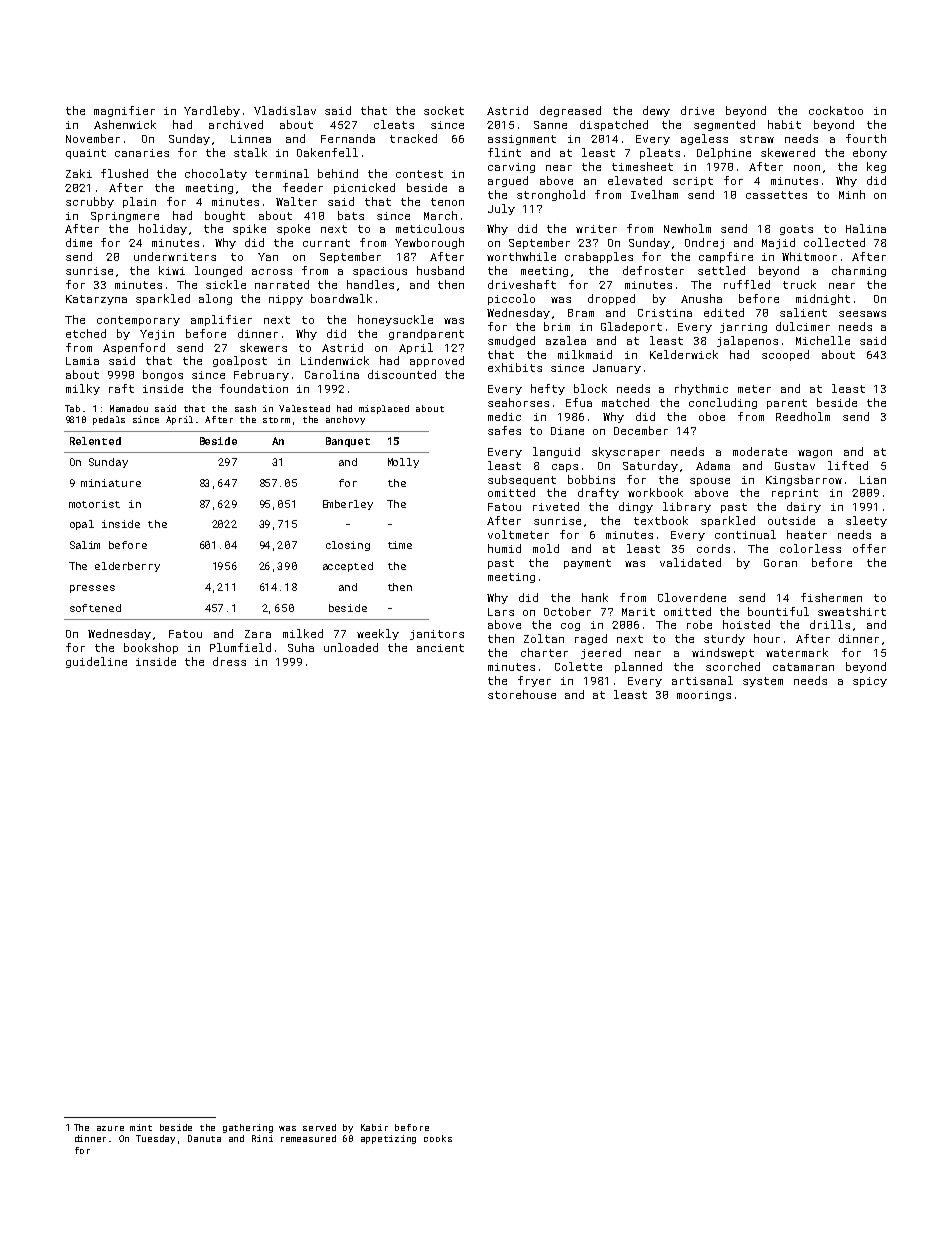  Describe the element at coordinates (522, 694) in the screenshot. I see `storehouse` at that location.
